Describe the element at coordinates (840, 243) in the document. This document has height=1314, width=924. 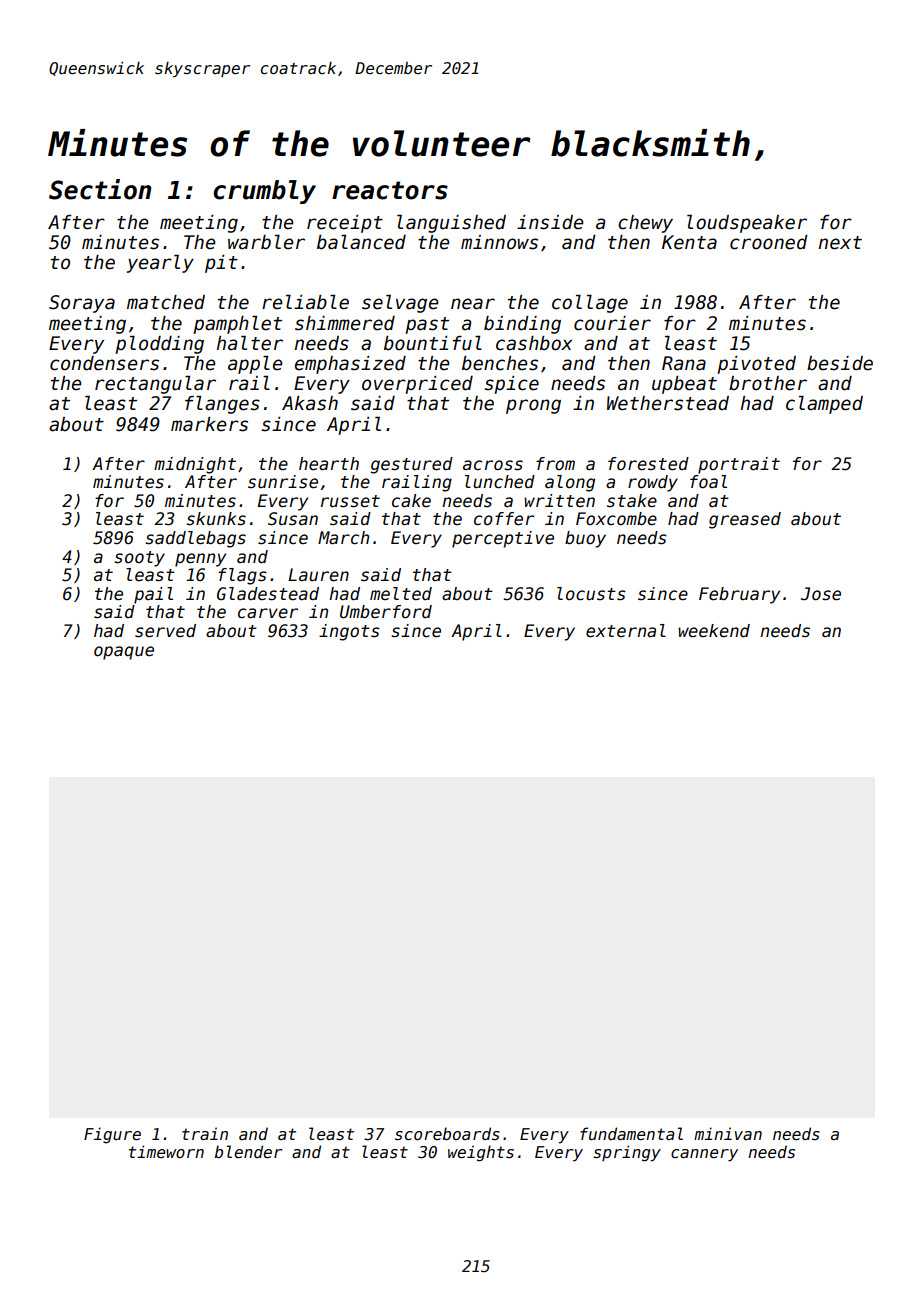
I see `next` at that location.
